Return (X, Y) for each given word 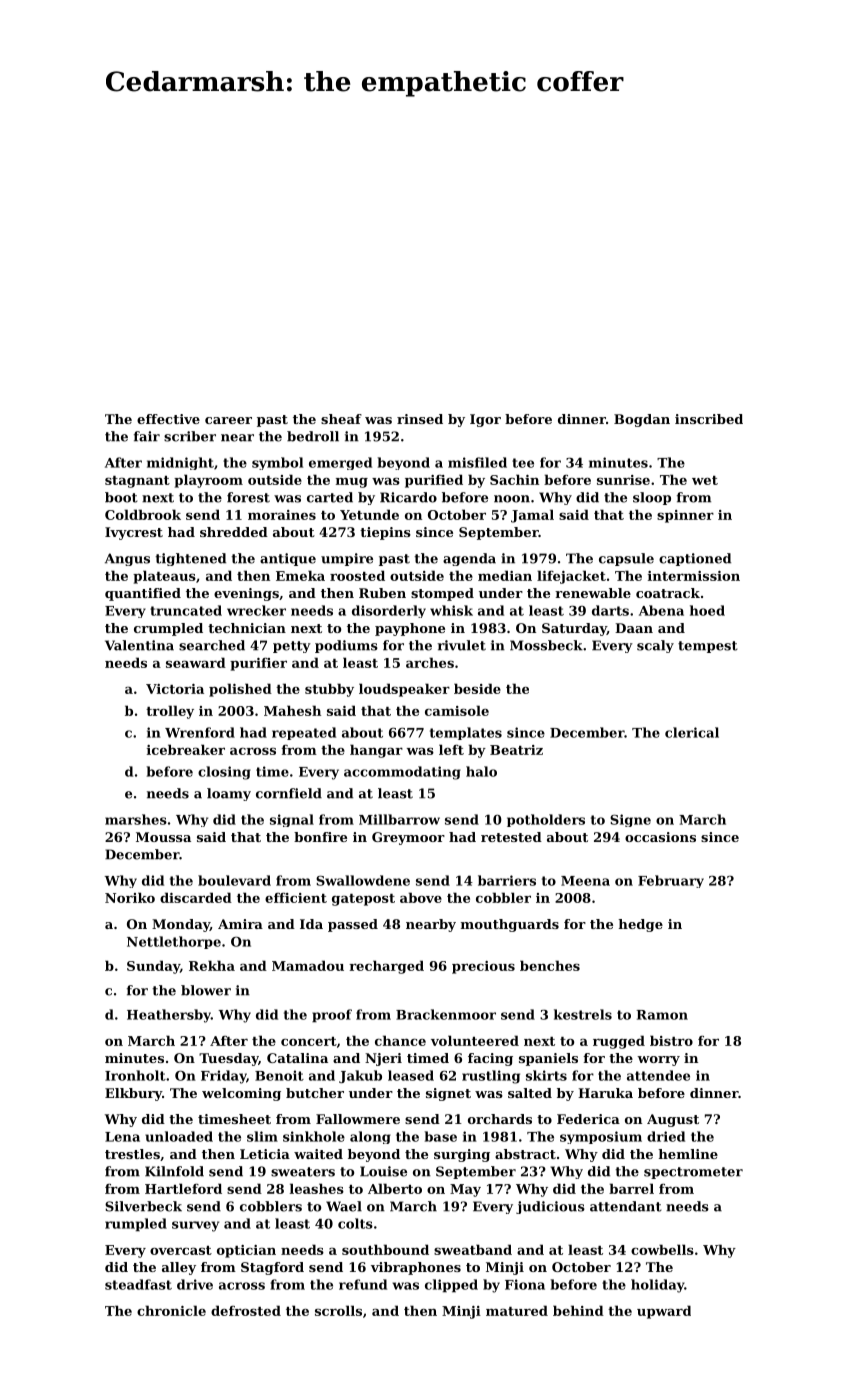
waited (318, 1154)
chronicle (171, 1310)
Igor (485, 420)
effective (168, 419)
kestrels (583, 1014)
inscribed (709, 419)
